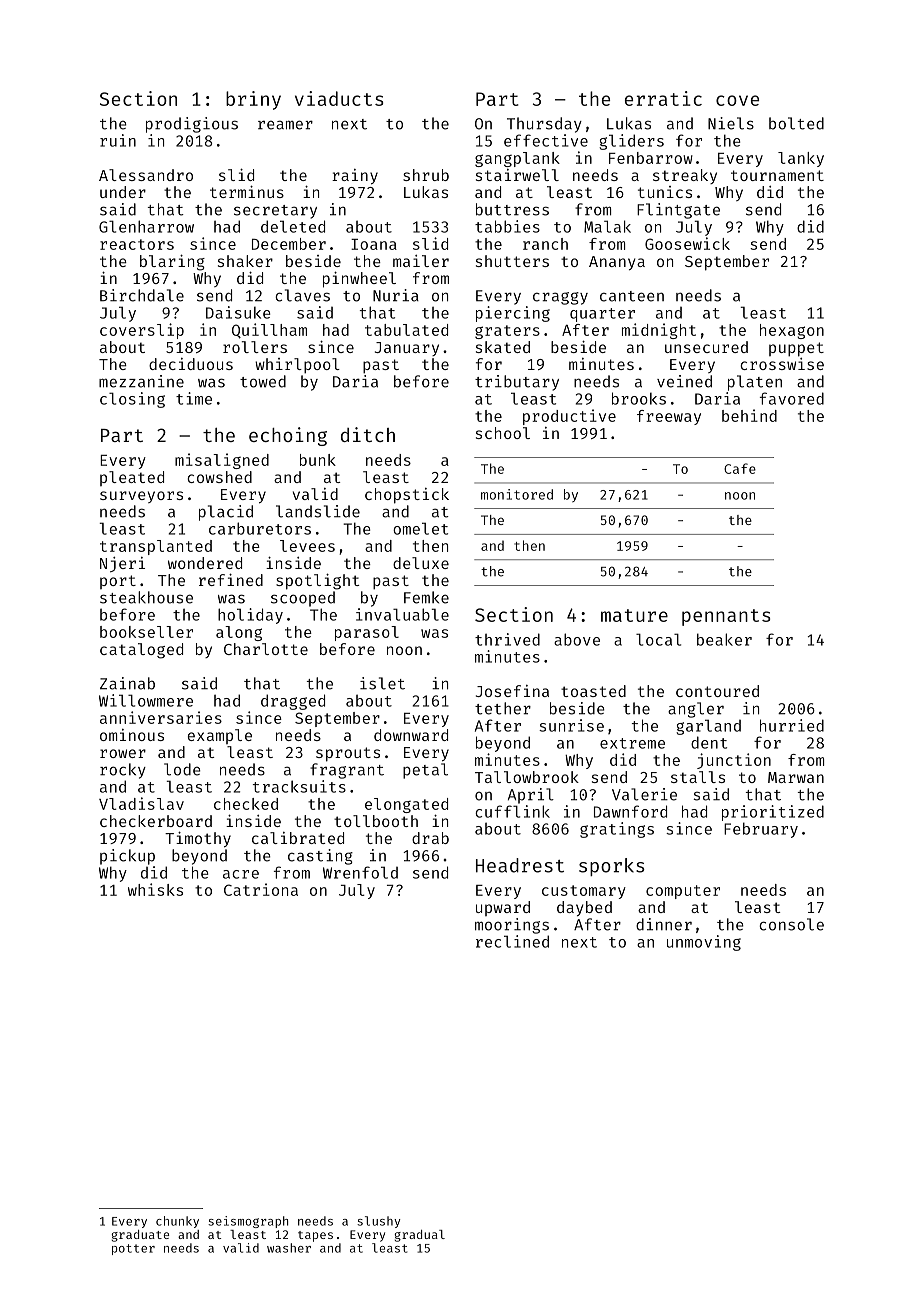 This image has height=1308, width=924. Describe the element at coordinates (796, 777) in the image. I see `Marwan` at that location.
